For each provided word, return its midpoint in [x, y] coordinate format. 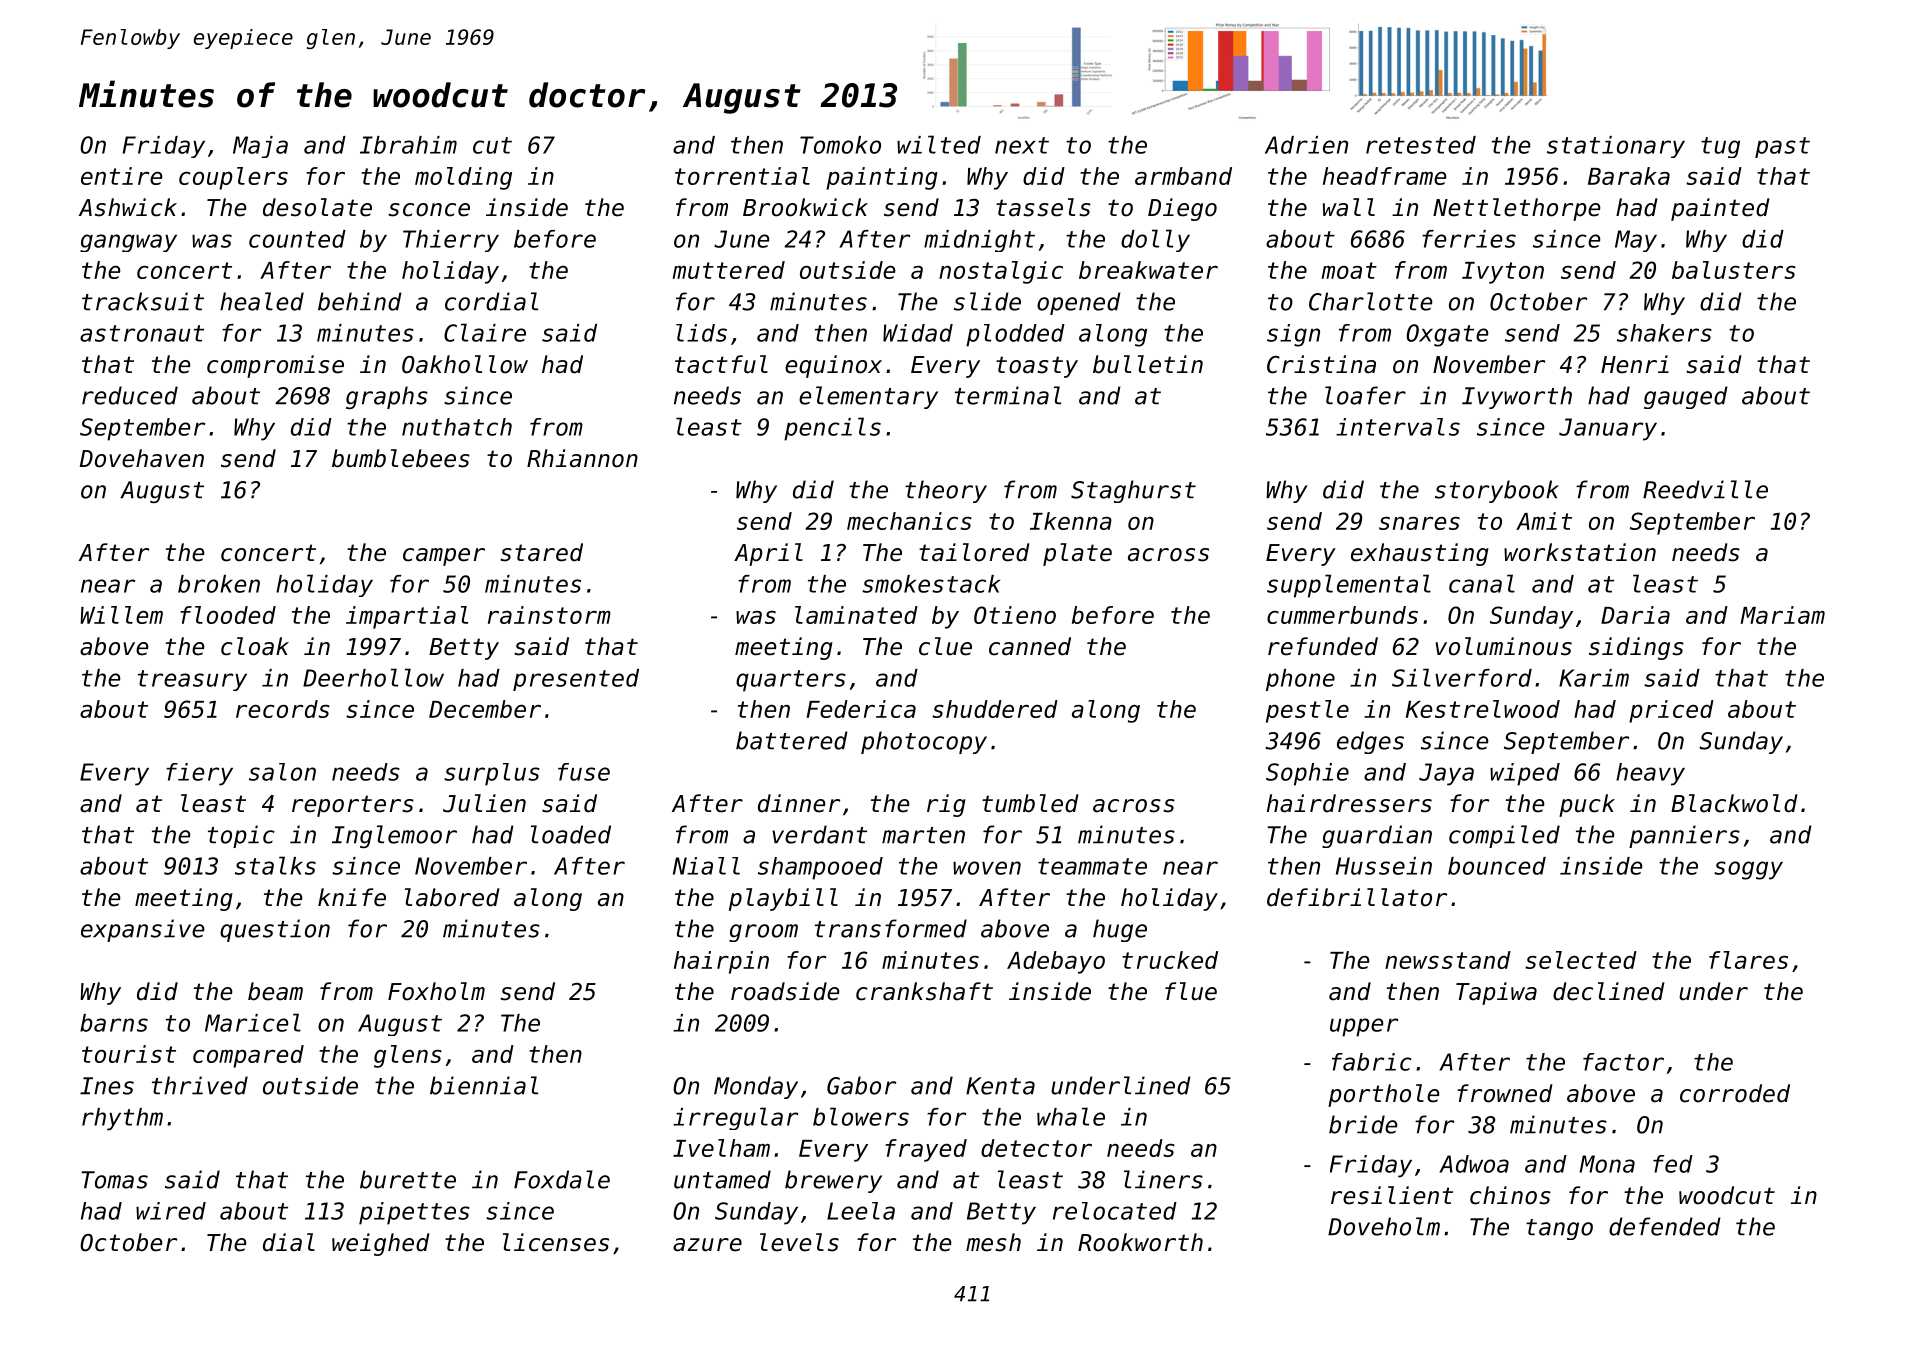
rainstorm [549, 615]
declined [1609, 991]
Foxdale [562, 1179]
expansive [142, 930]
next [1022, 145]
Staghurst [1133, 491]
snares [1419, 523]
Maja [260, 147]
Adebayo [1056, 962]
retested [1421, 145]
